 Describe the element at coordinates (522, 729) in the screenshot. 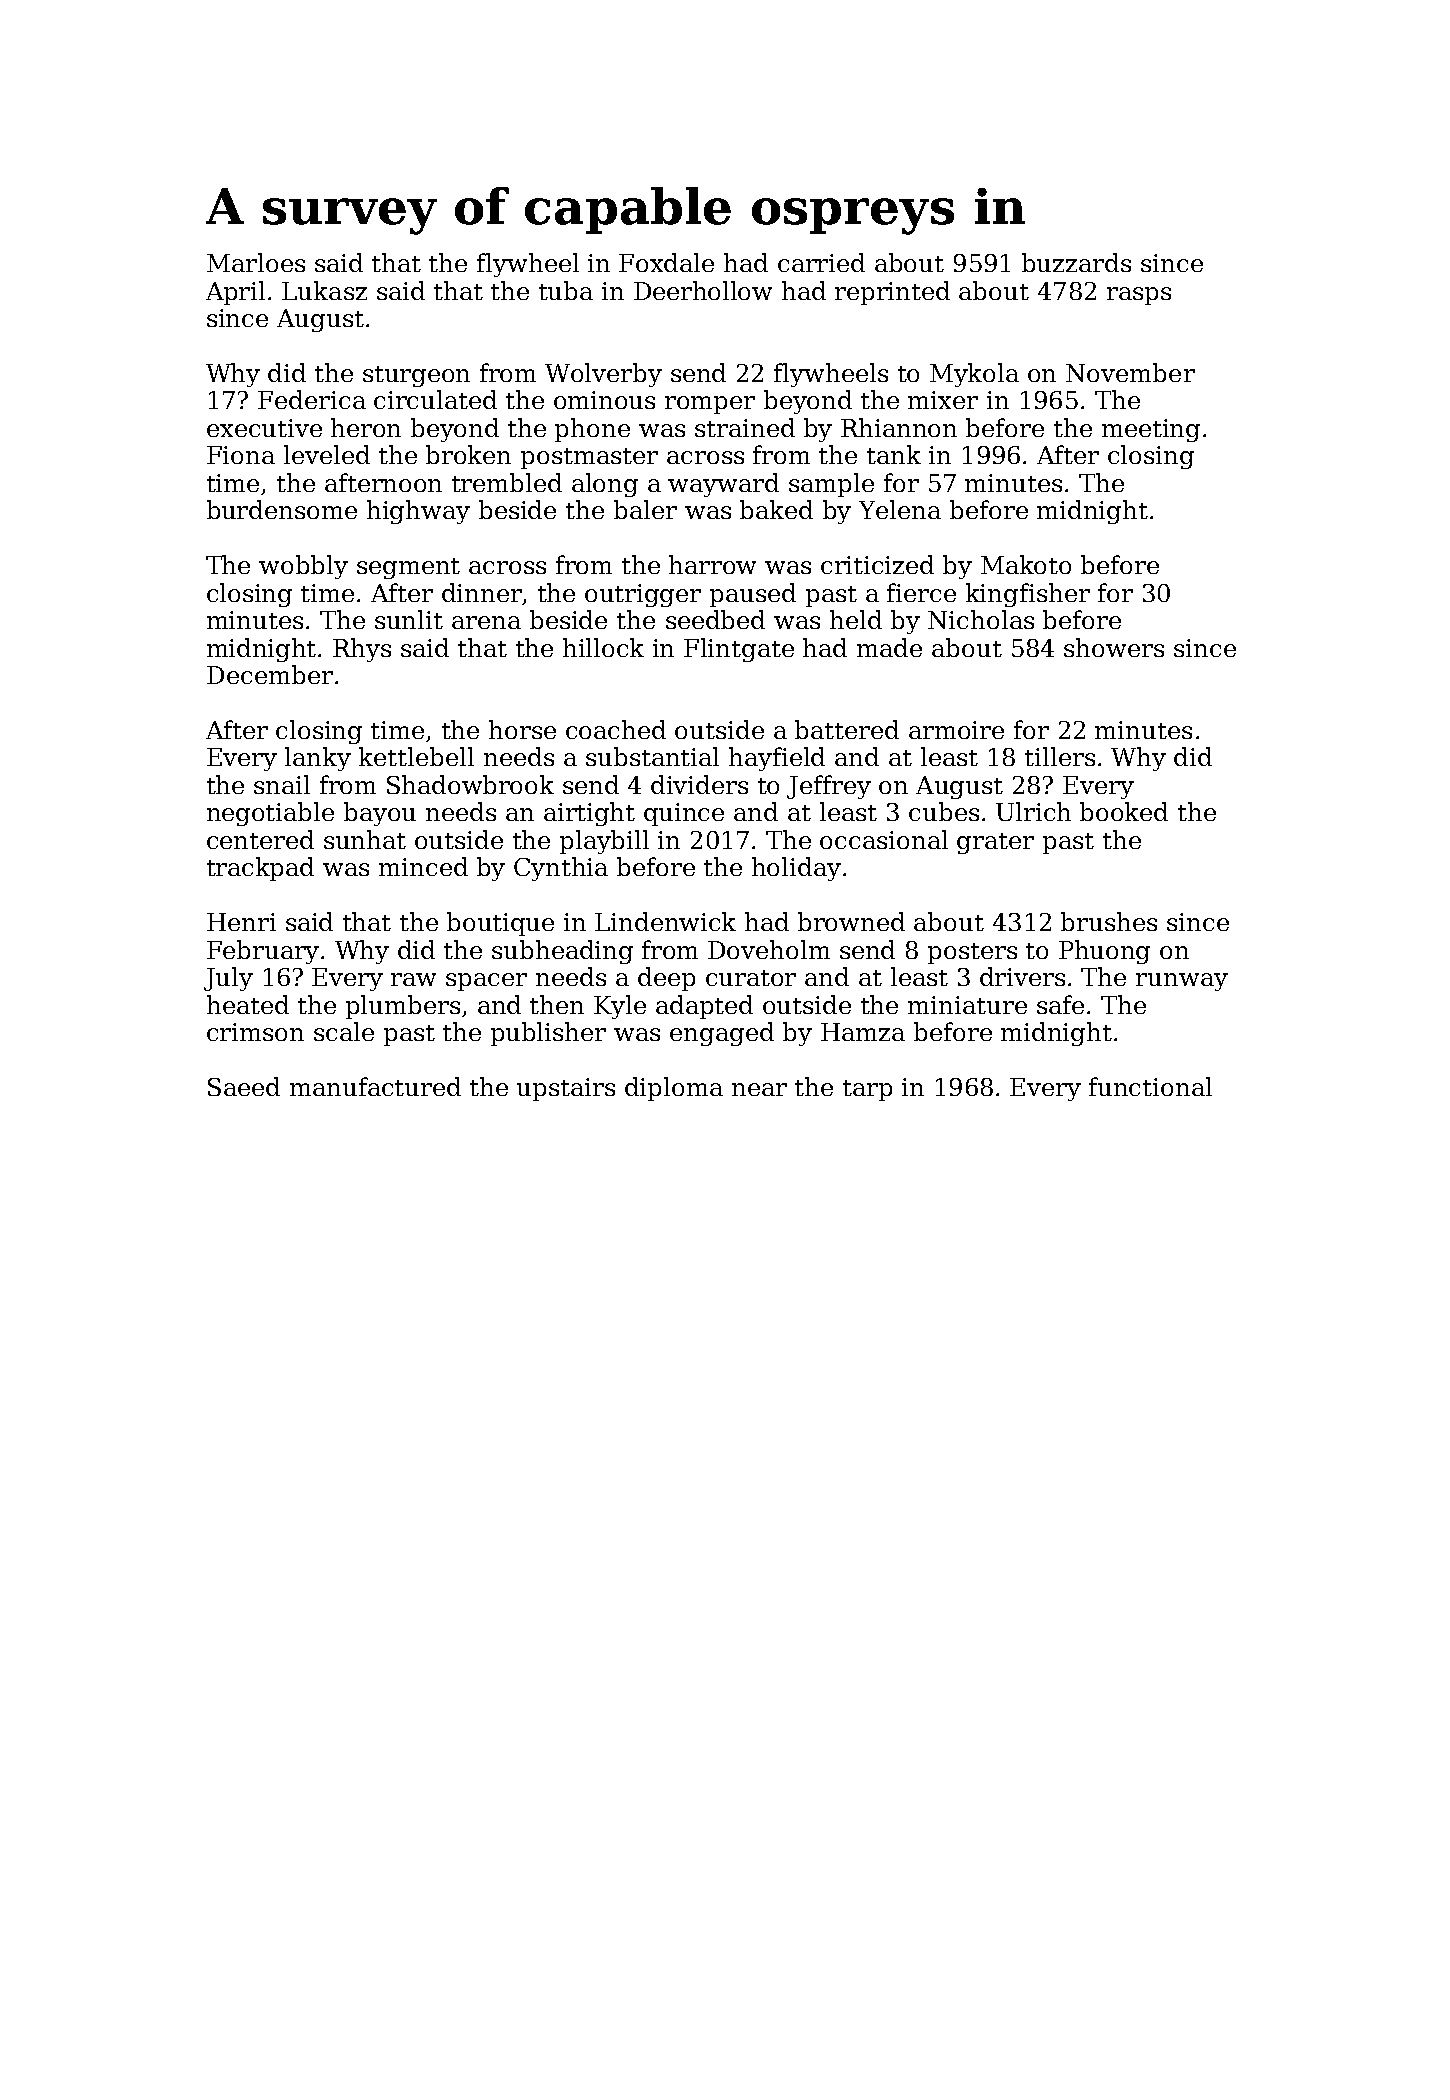

I see `horse` at that location.
